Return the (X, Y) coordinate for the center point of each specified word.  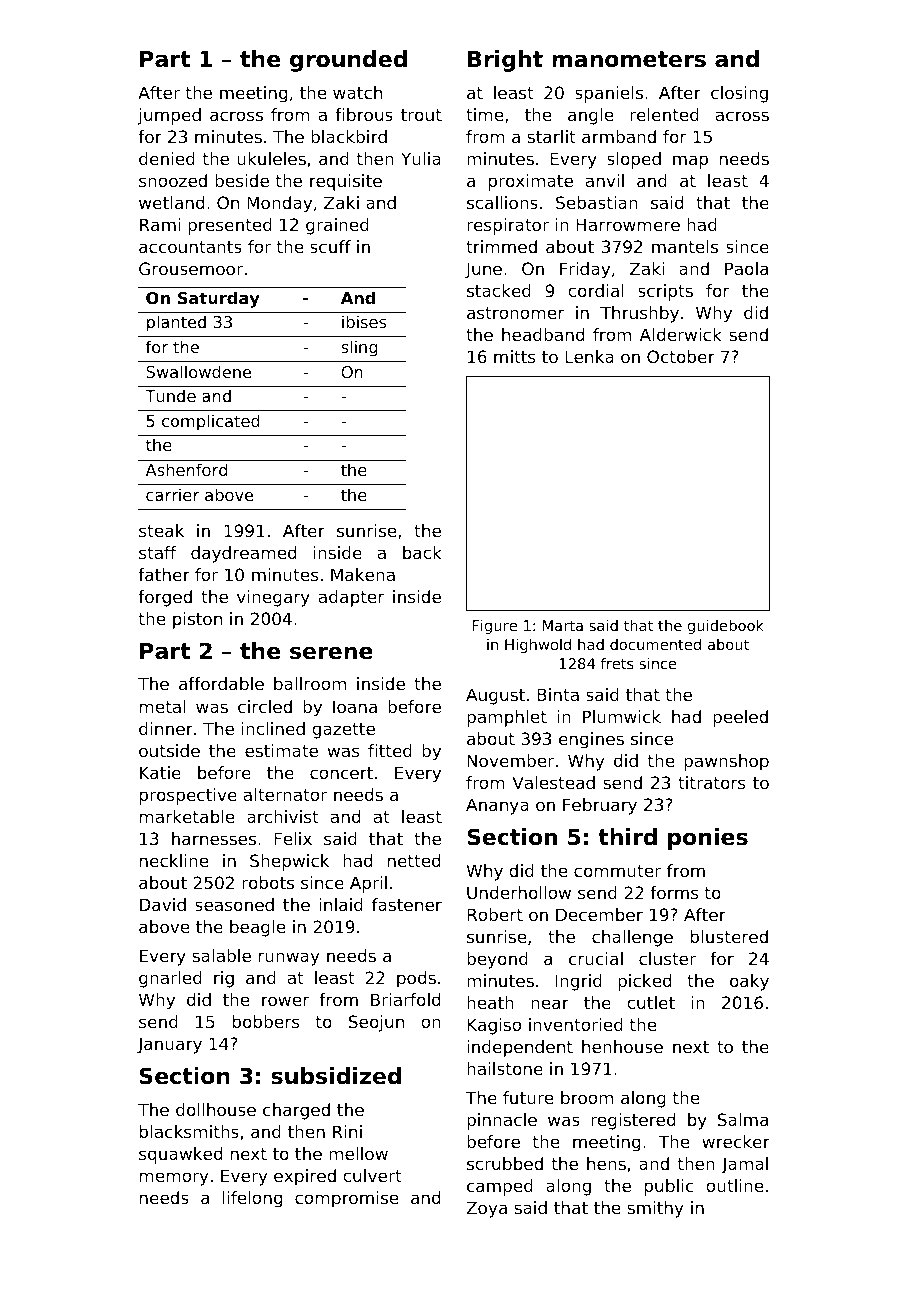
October (681, 356)
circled (265, 706)
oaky (749, 982)
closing (739, 94)
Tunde (170, 395)
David (163, 904)
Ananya (497, 806)
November (510, 760)
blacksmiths (189, 1131)
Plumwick (622, 716)
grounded (348, 61)
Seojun (376, 1023)
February (600, 806)
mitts (514, 356)
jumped (169, 116)
